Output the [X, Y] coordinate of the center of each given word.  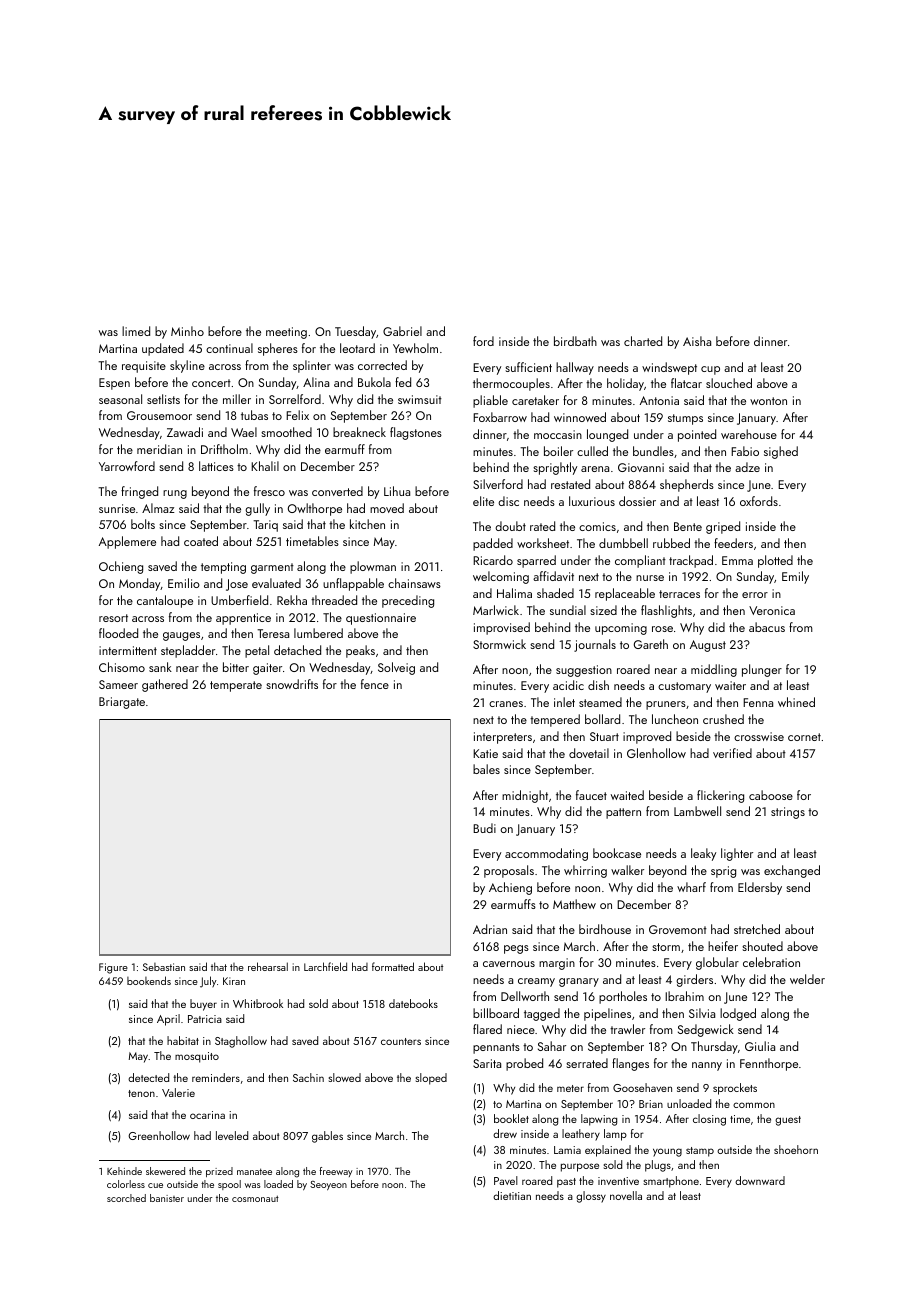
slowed [345, 1077]
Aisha [697, 341]
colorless [126, 1184]
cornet [804, 737]
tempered [555, 720]
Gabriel [402, 331]
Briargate [122, 703]
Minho [187, 331]
